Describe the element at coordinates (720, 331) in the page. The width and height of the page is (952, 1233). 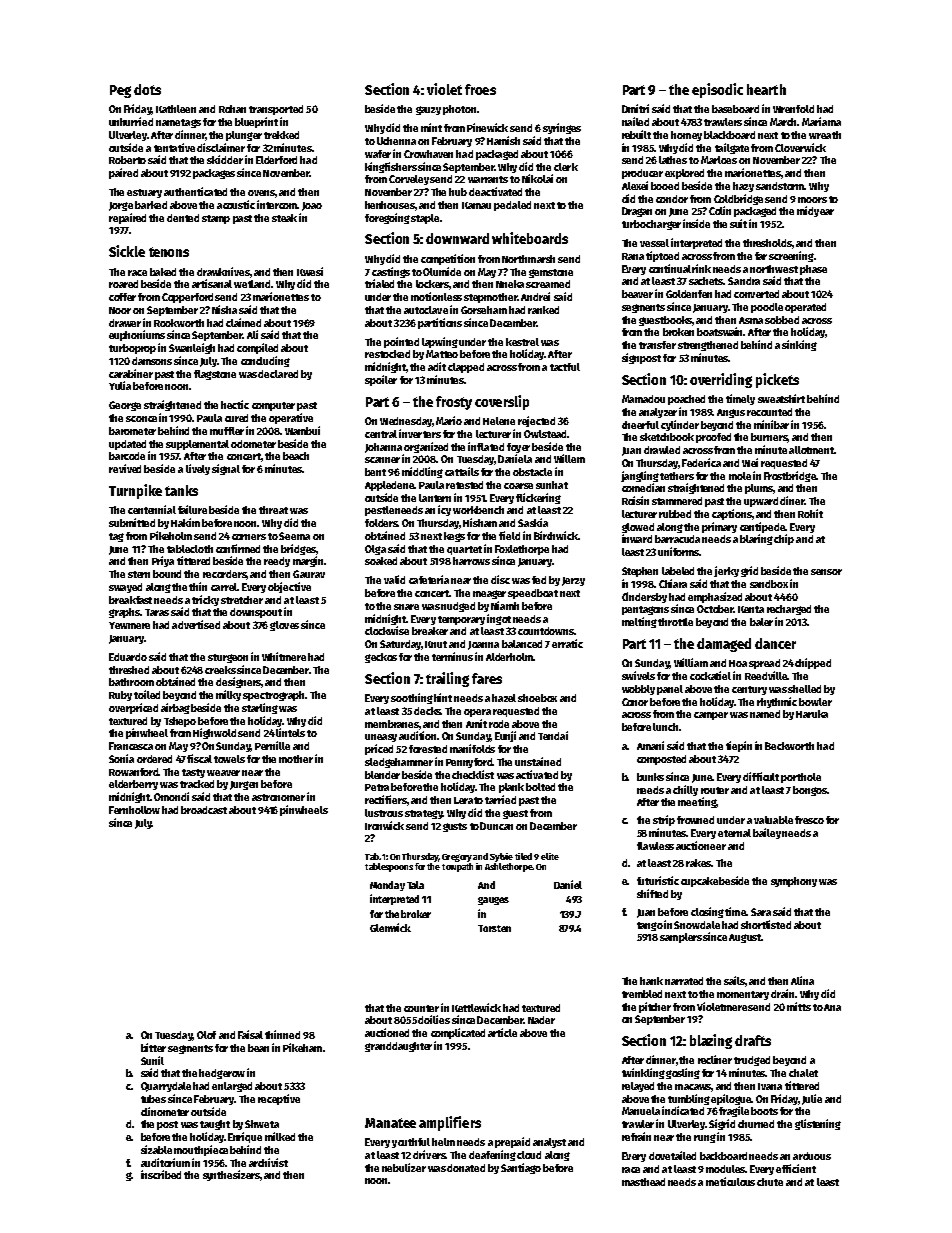
I see `boatswain` at that location.
